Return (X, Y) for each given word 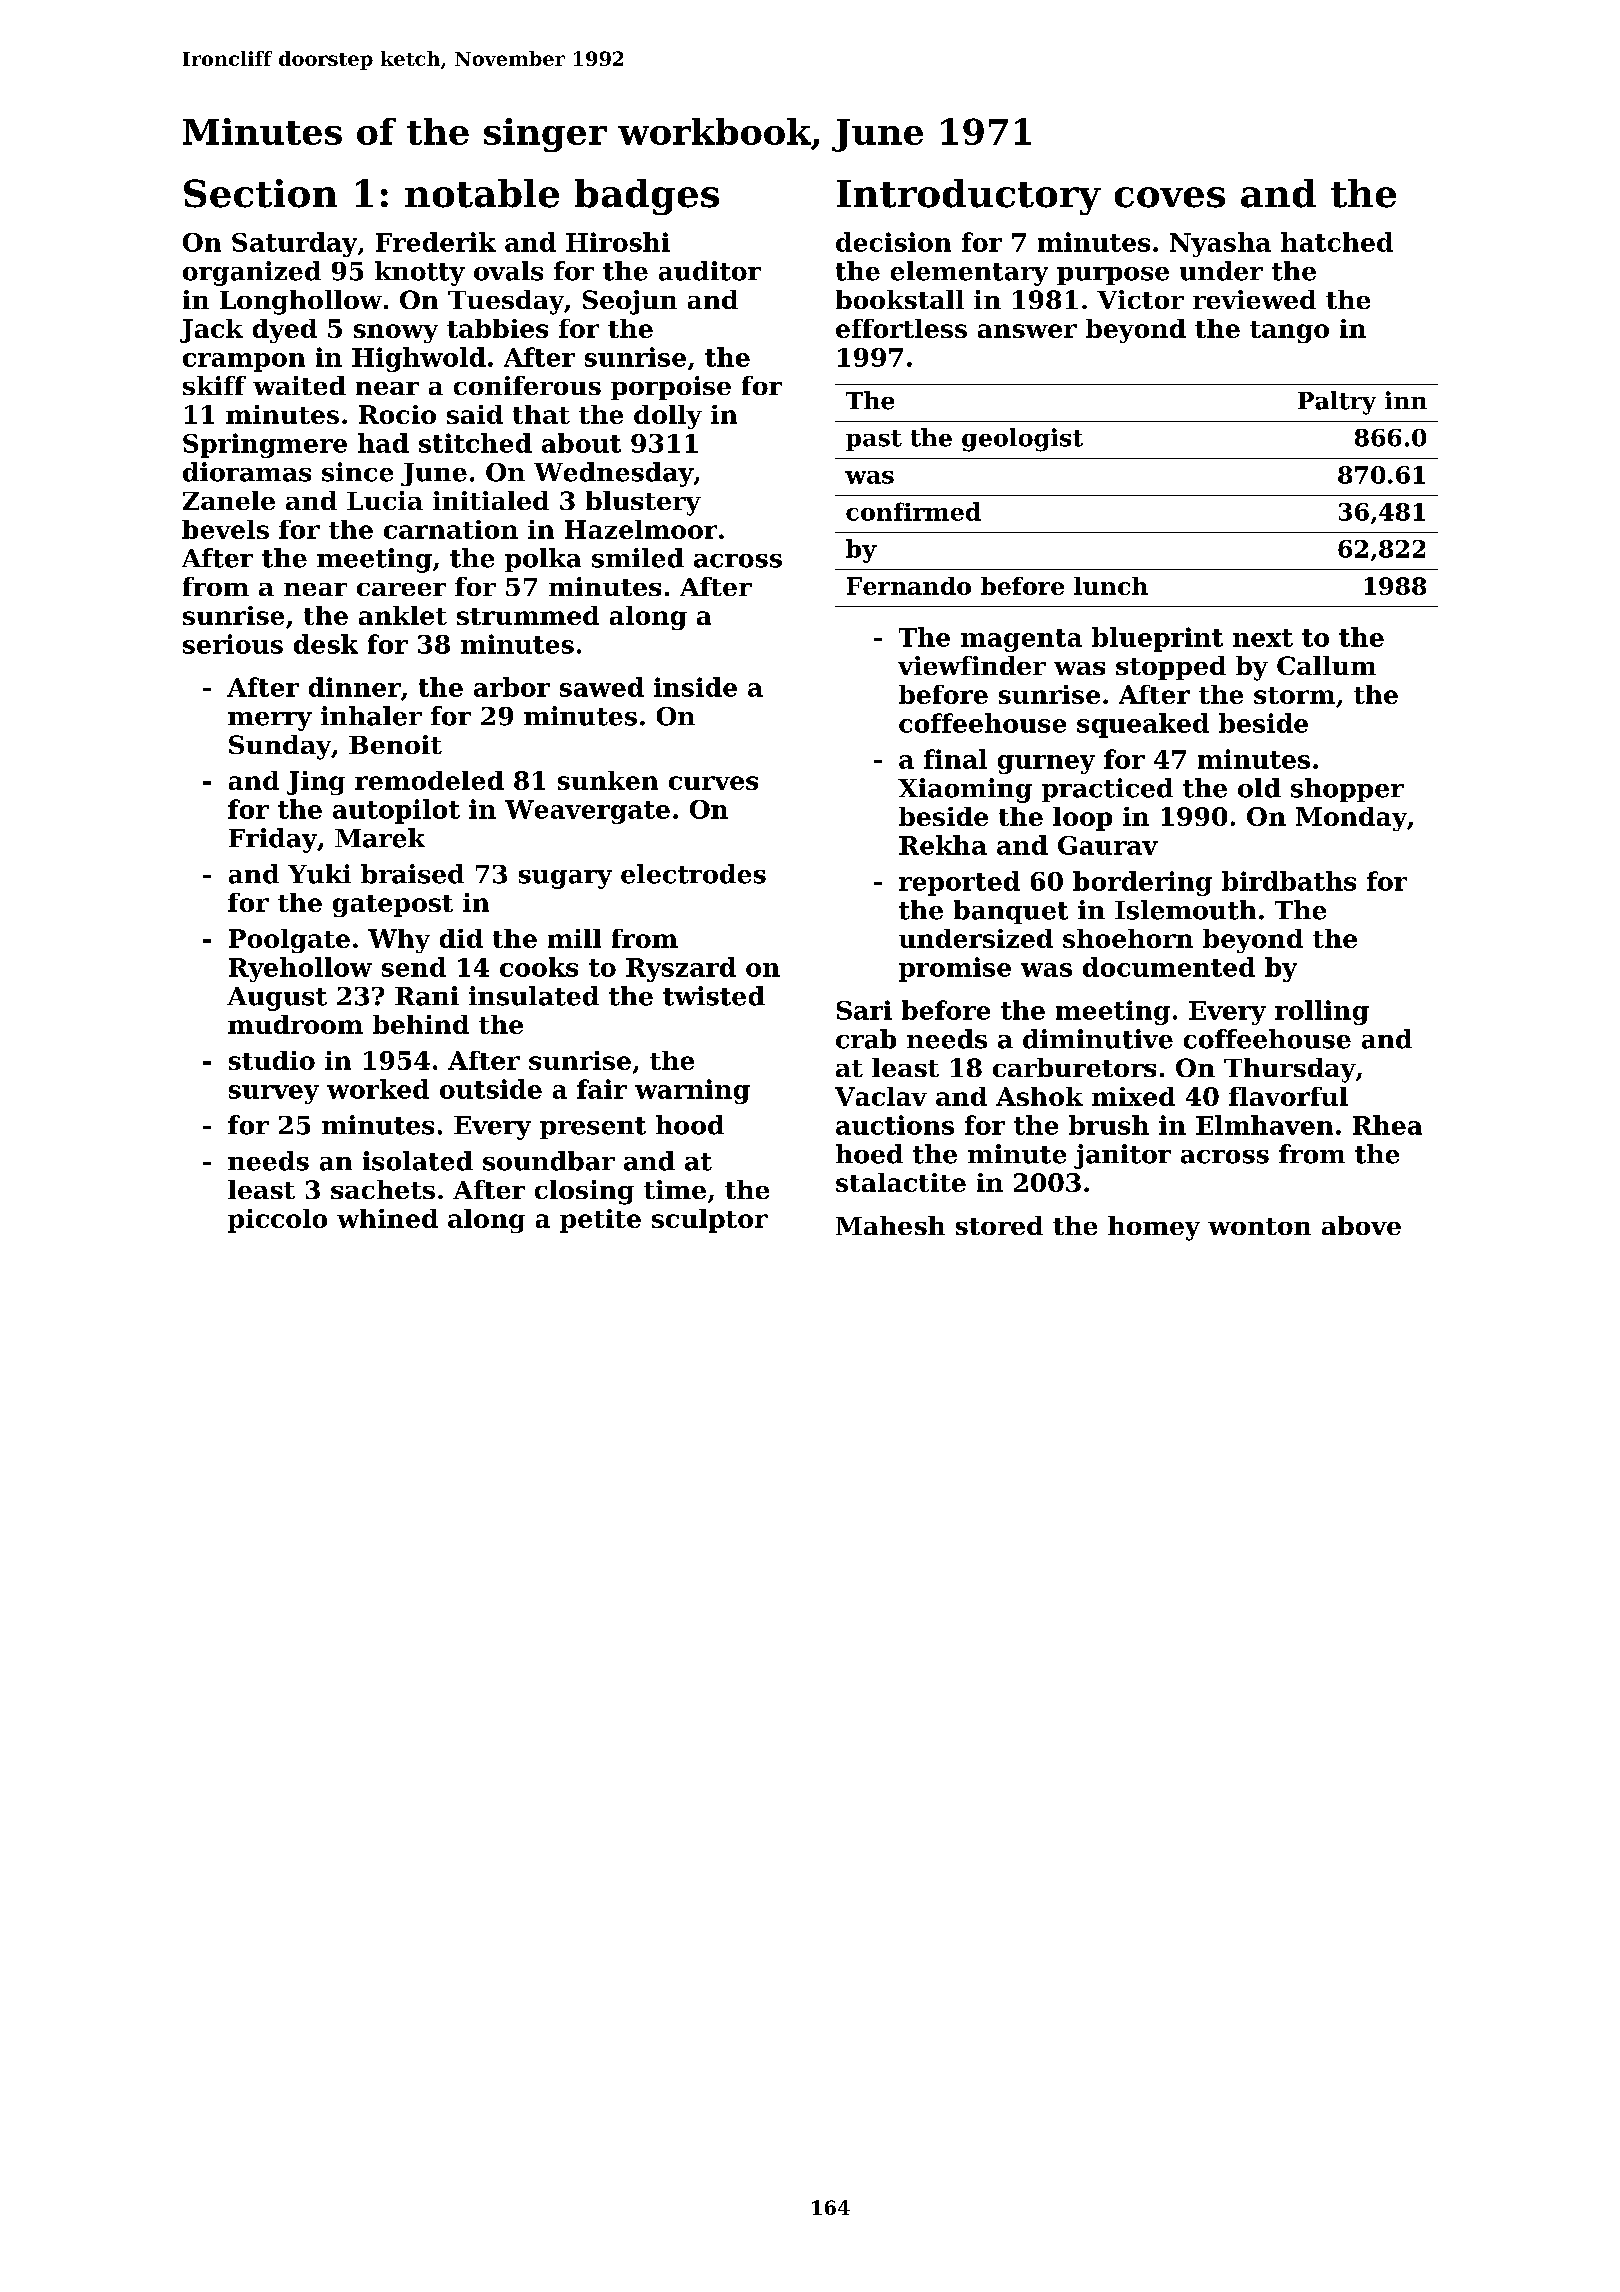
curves (713, 783)
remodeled (429, 780)
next (1263, 638)
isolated (418, 1161)
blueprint (1157, 639)
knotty (420, 273)
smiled (638, 558)
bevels (225, 529)
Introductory (969, 197)
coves (1170, 197)
